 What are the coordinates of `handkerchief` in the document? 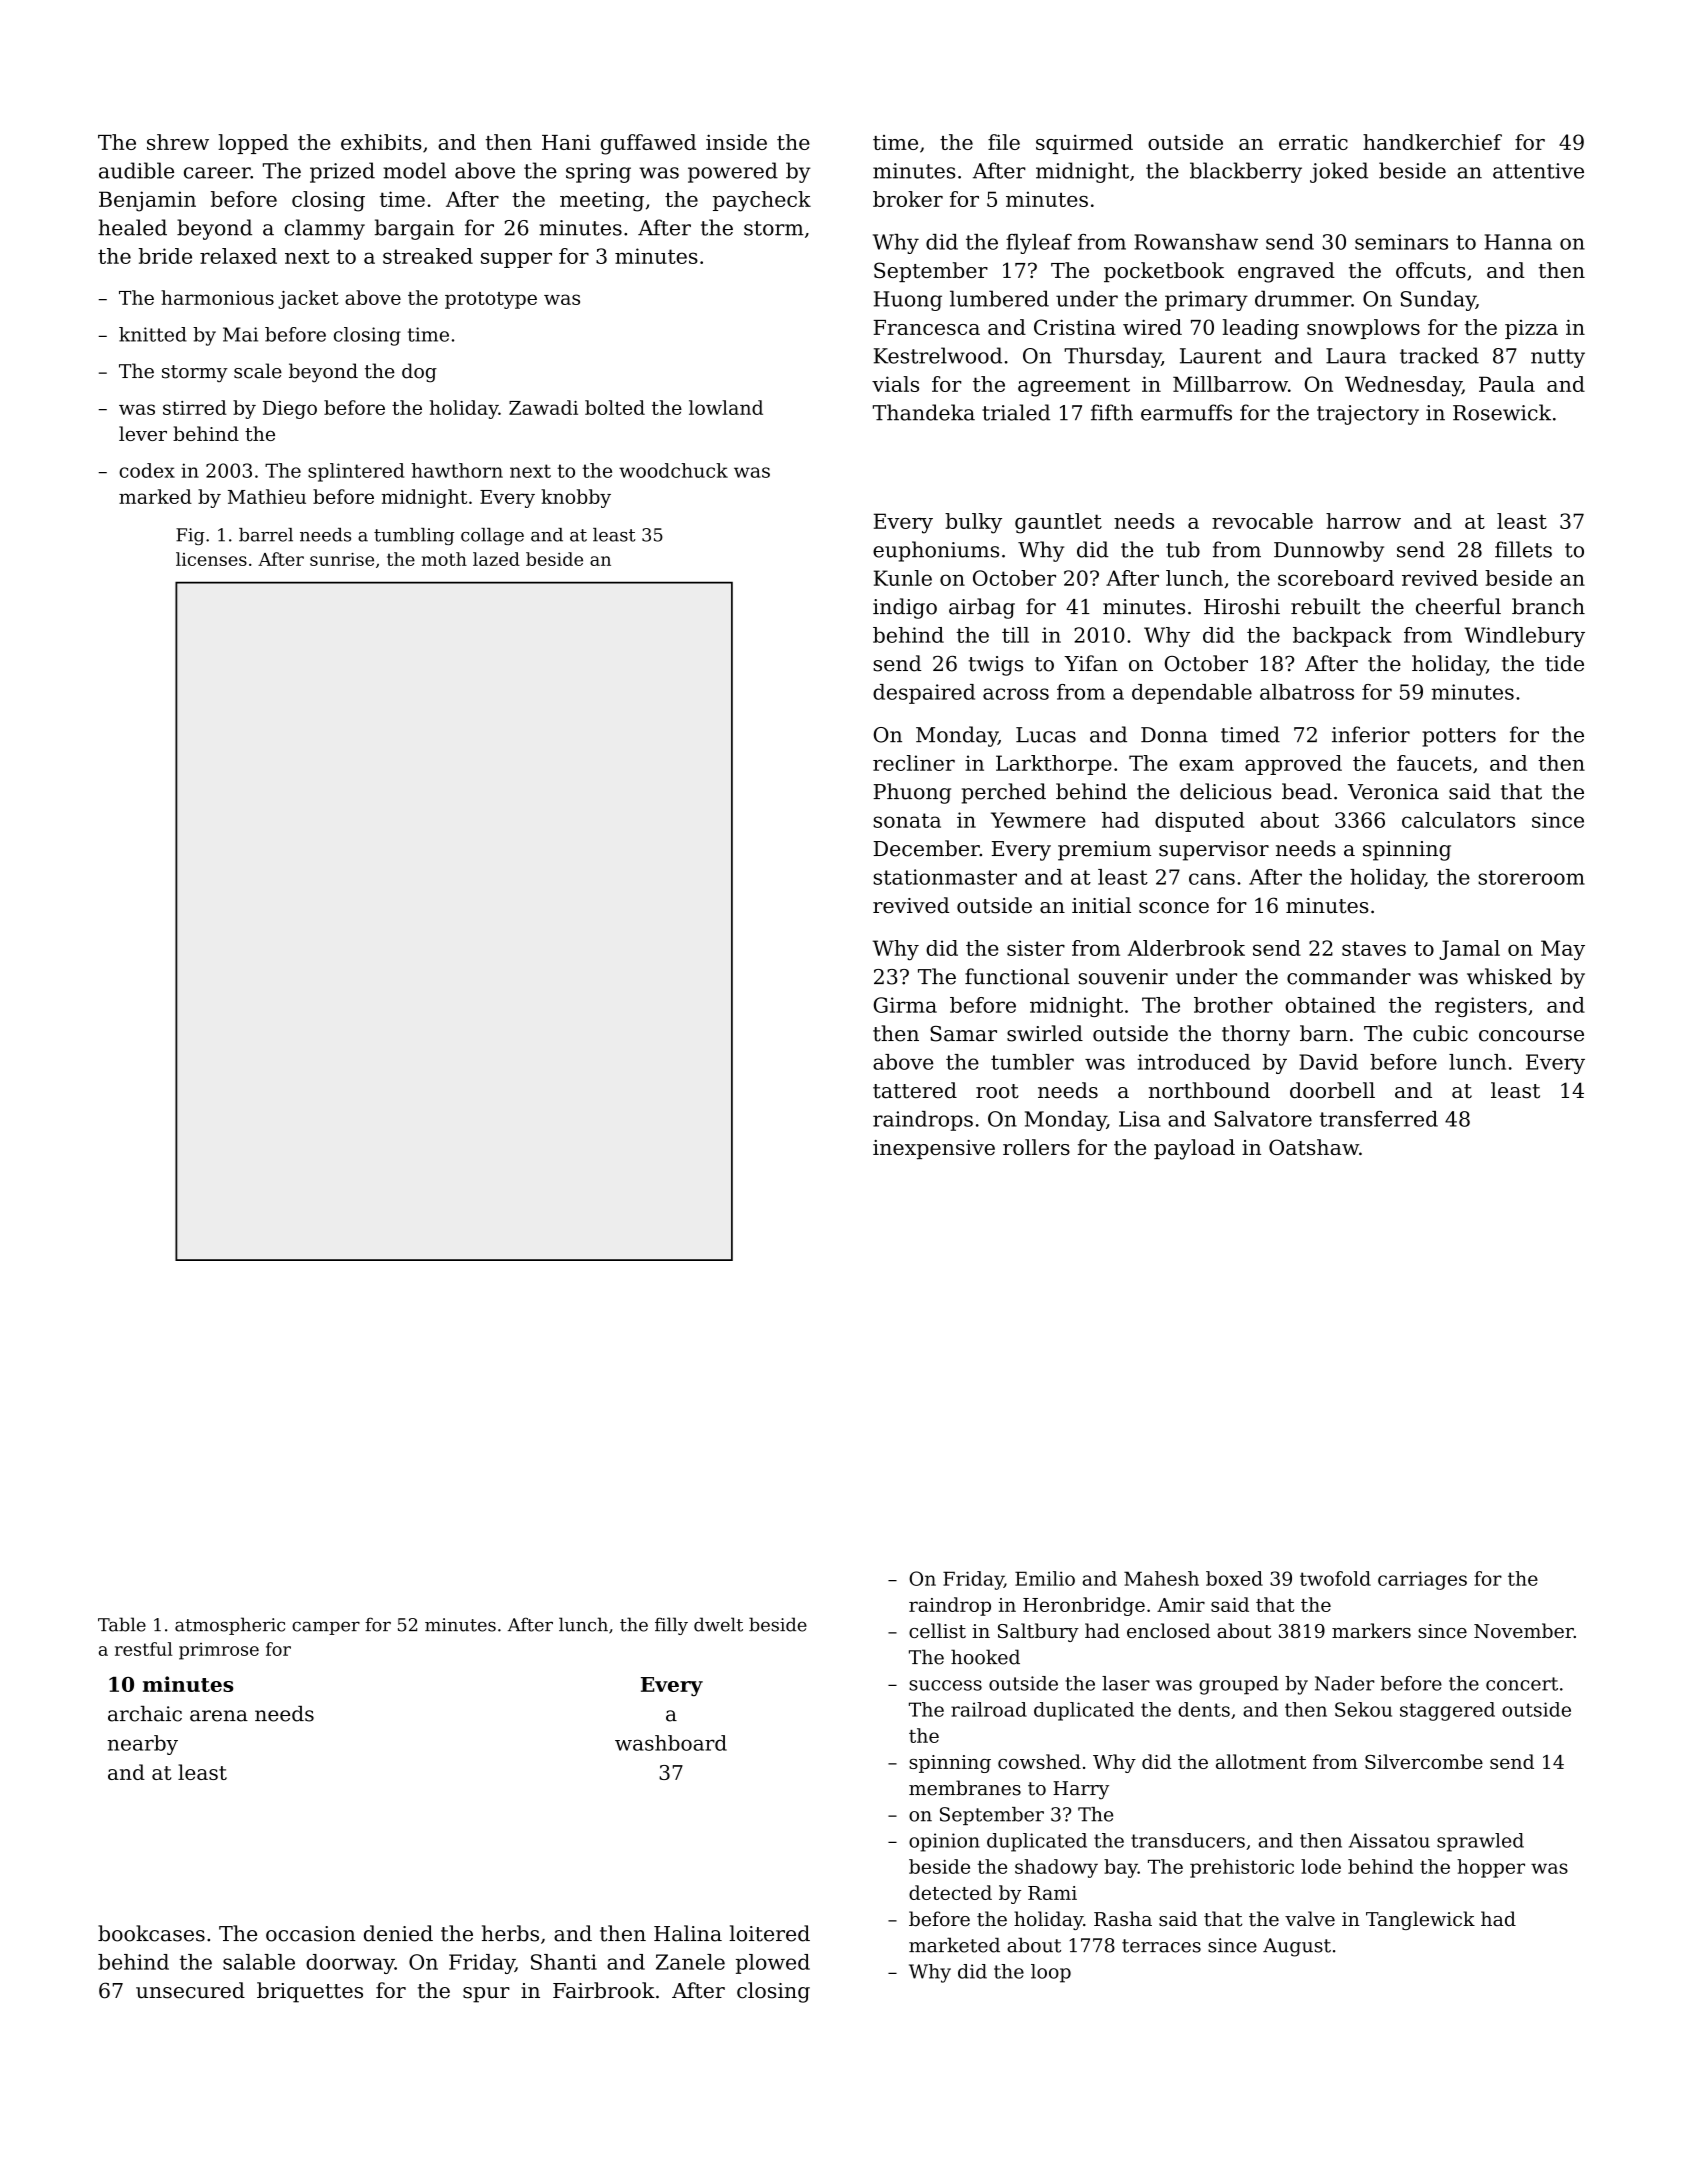 It's located at (1432, 142).
